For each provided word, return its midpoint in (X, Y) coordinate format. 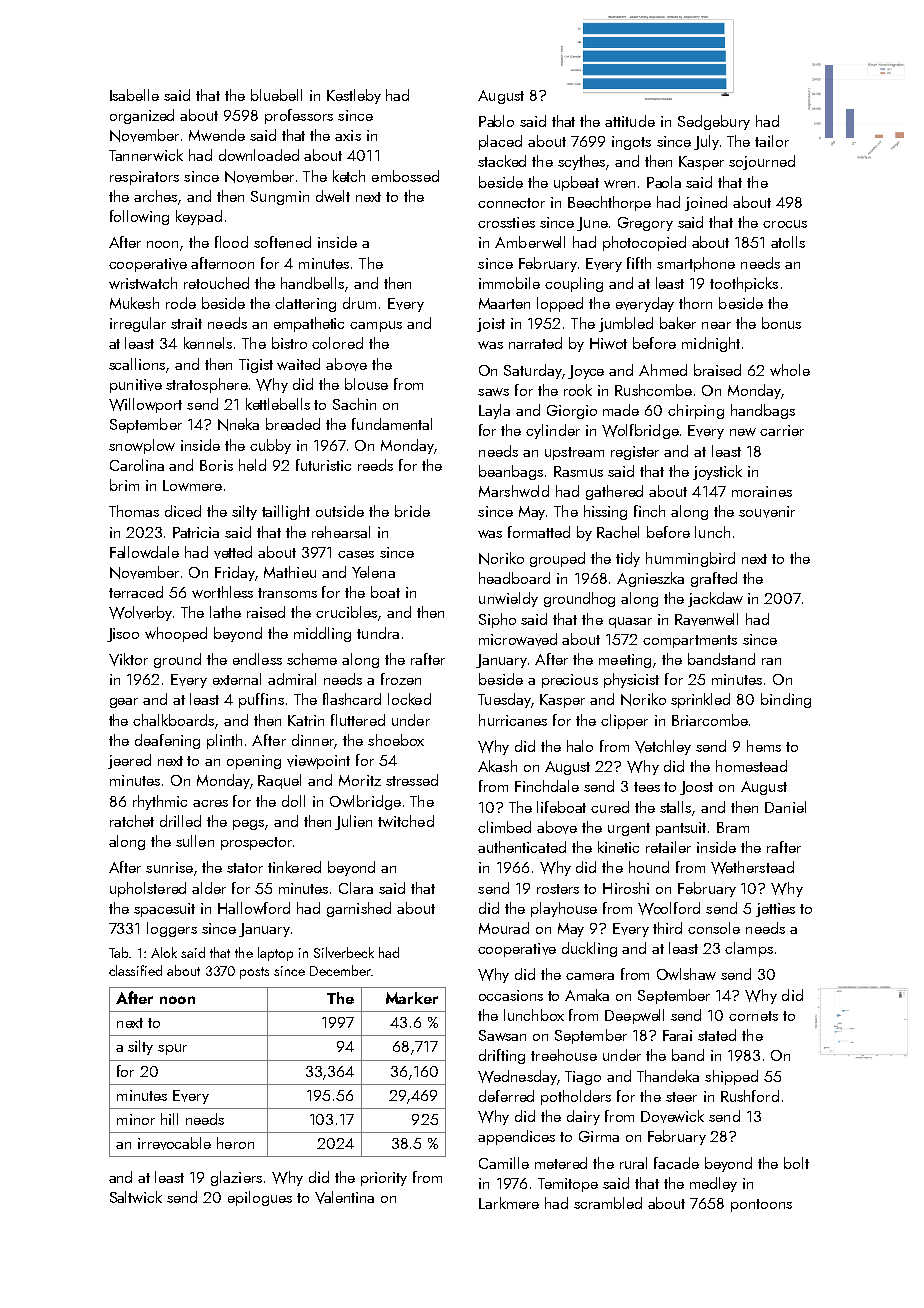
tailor (772, 141)
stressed (412, 780)
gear (124, 703)
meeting (625, 661)
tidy (628, 559)
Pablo (496, 121)
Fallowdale (144, 552)
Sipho (497, 620)
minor (136, 1119)
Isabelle (134, 95)
